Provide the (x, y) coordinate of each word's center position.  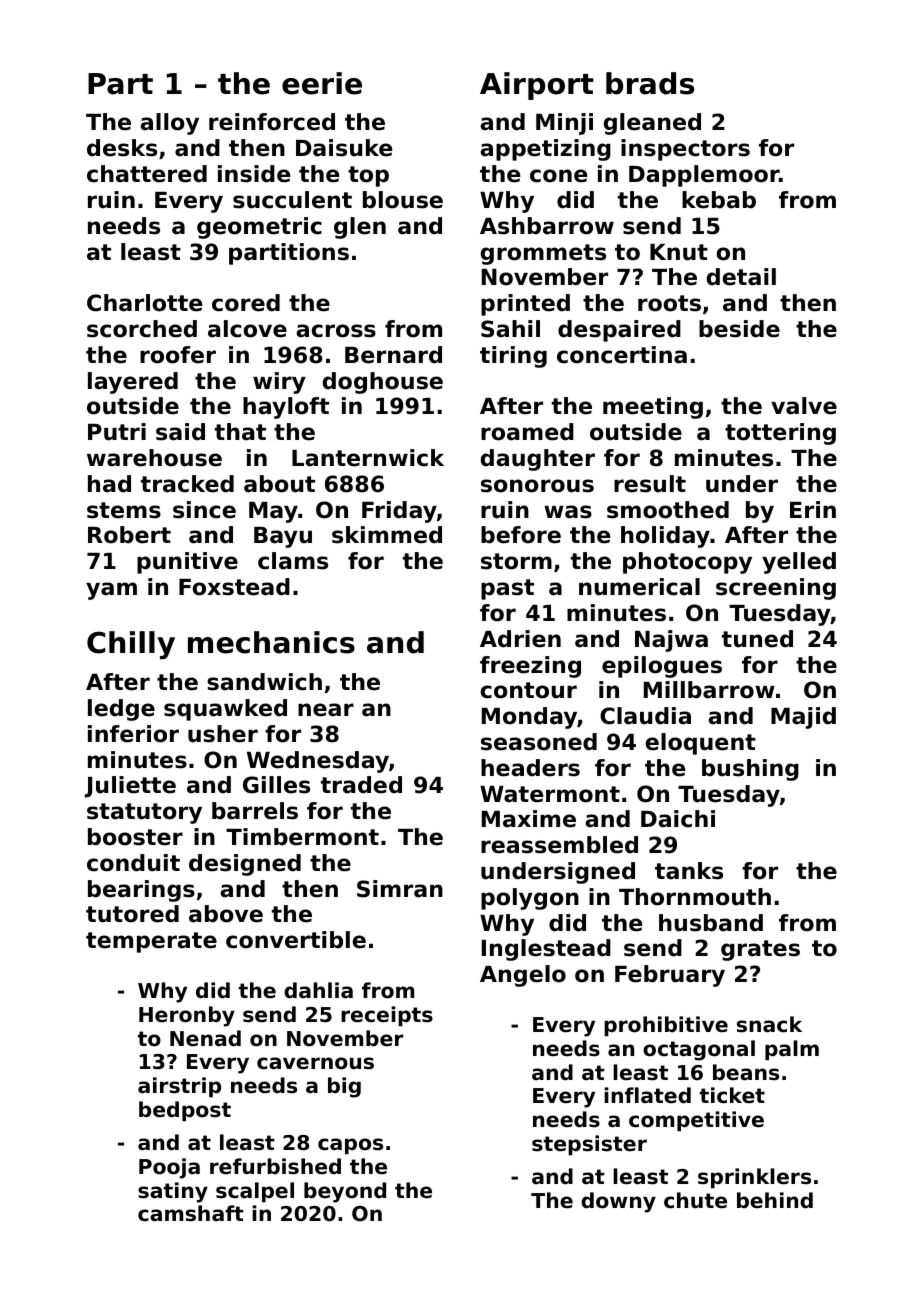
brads (650, 83)
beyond (345, 1192)
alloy (169, 124)
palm (792, 1050)
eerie (322, 83)
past (507, 589)
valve (804, 406)
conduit (133, 863)
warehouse (154, 458)
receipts (387, 1016)
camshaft (191, 1213)
